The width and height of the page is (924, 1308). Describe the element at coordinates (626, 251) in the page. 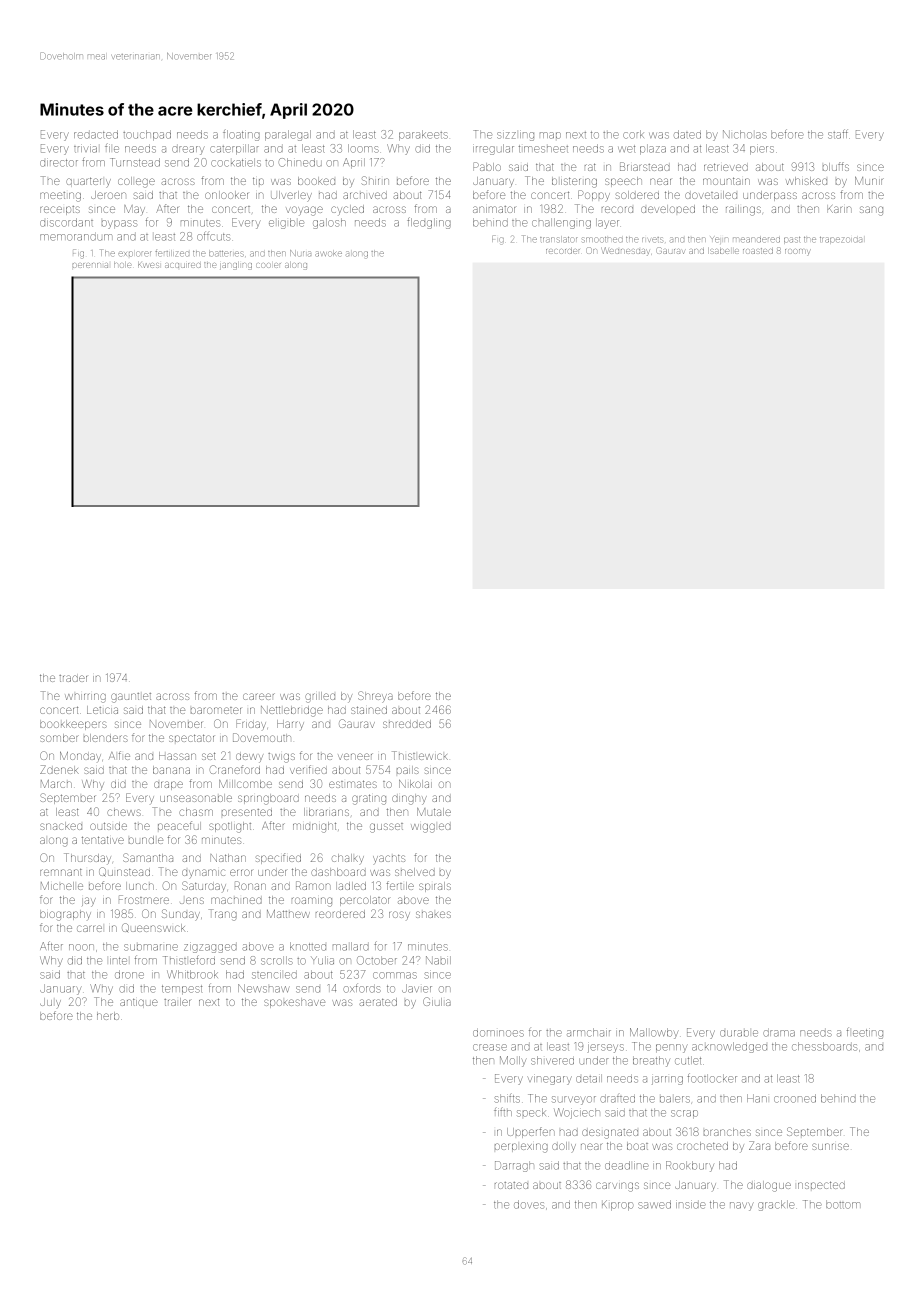

I see `Wednesday` at that location.
